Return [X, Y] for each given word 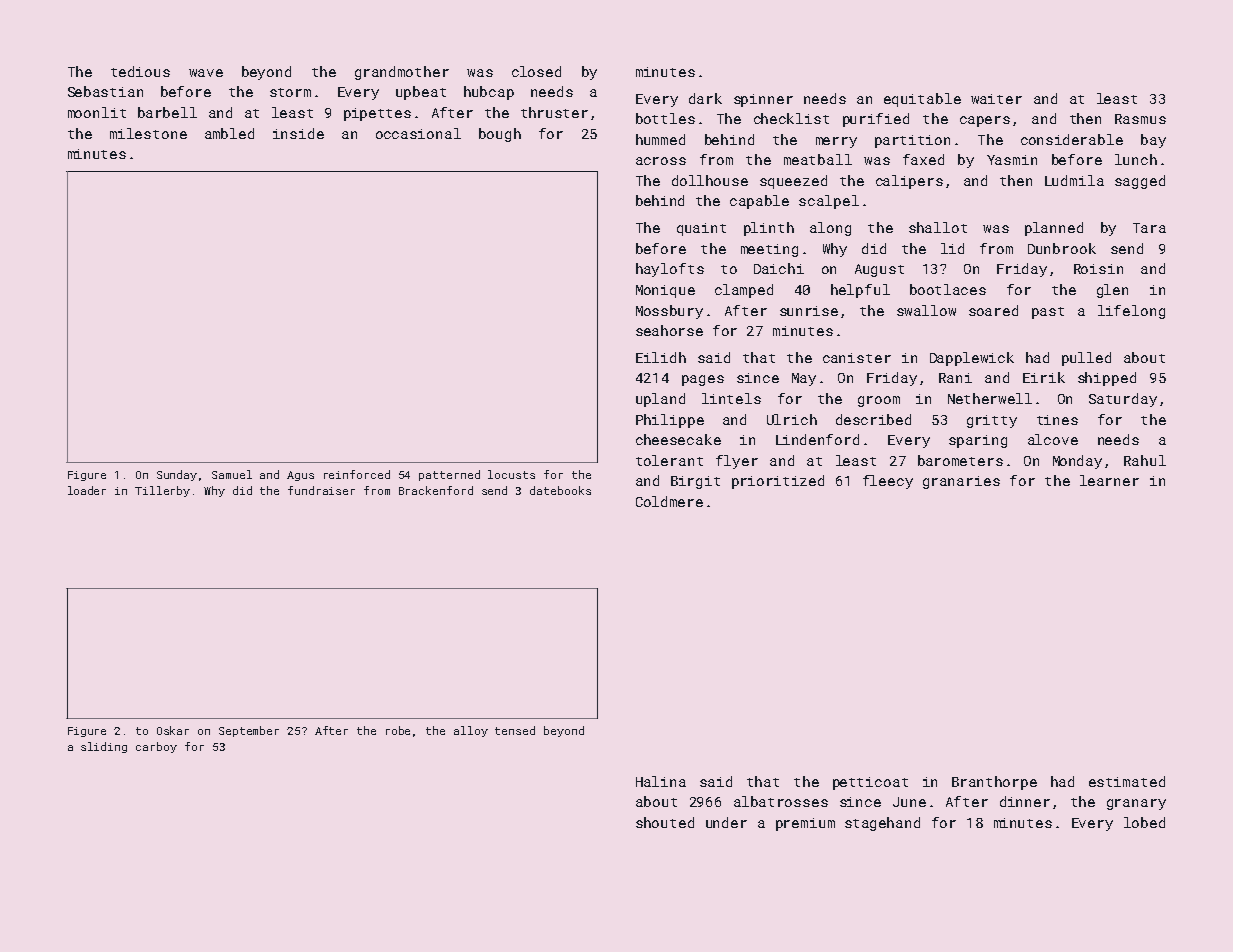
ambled [229, 133]
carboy [156, 747]
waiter [996, 99]
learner [1109, 480]
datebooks [560, 490]
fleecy [888, 482]
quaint [701, 229]
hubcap [489, 93]
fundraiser [321, 490]
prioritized [778, 482]
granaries [961, 482]
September [249, 731]
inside [298, 133]
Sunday [177, 475]
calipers [909, 182]
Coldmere [669, 501]
